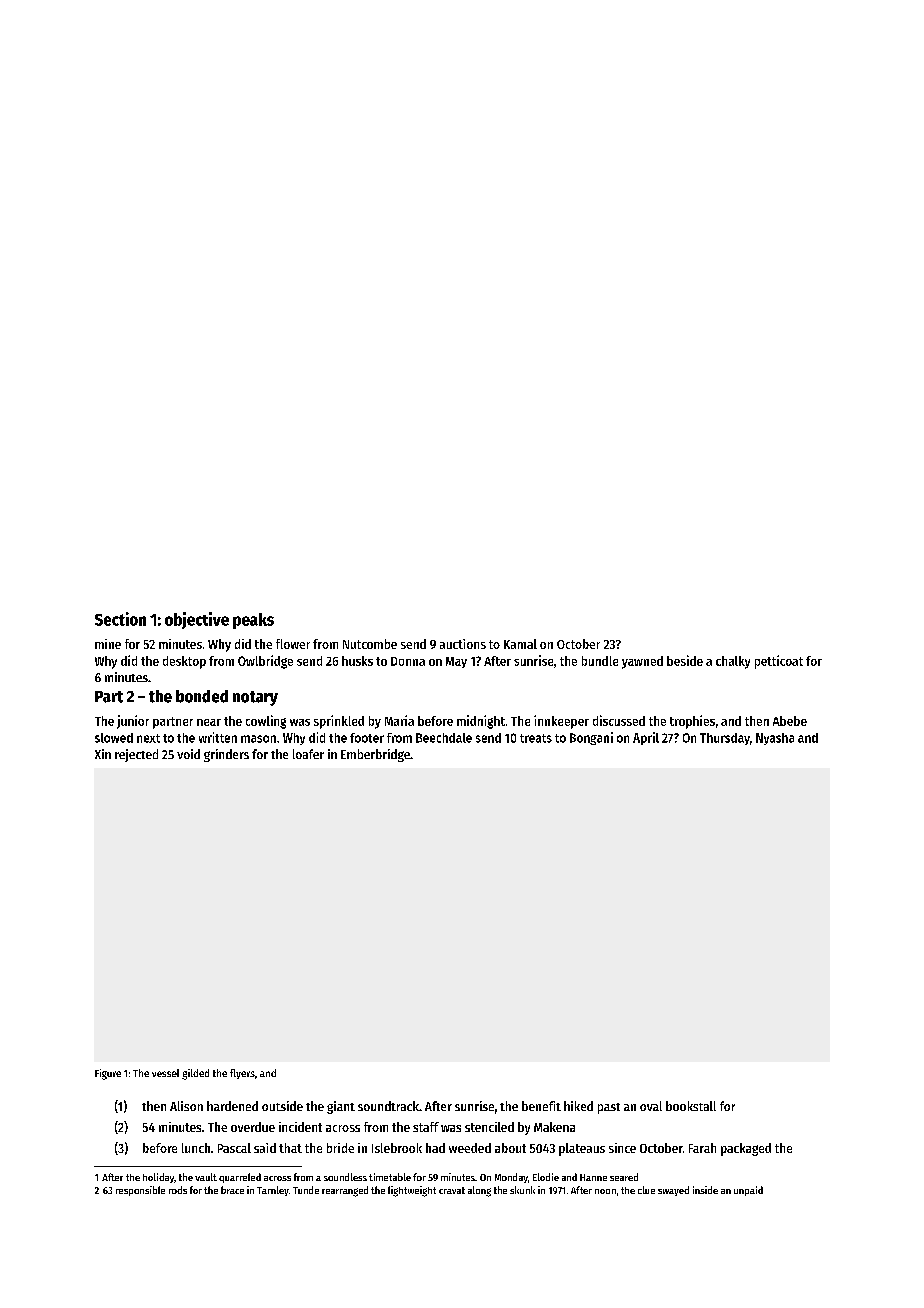 This image has width=924, height=1308. What do you see at coordinates (520, 644) in the image?
I see `Kamal` at bounding box center [520, 644].
